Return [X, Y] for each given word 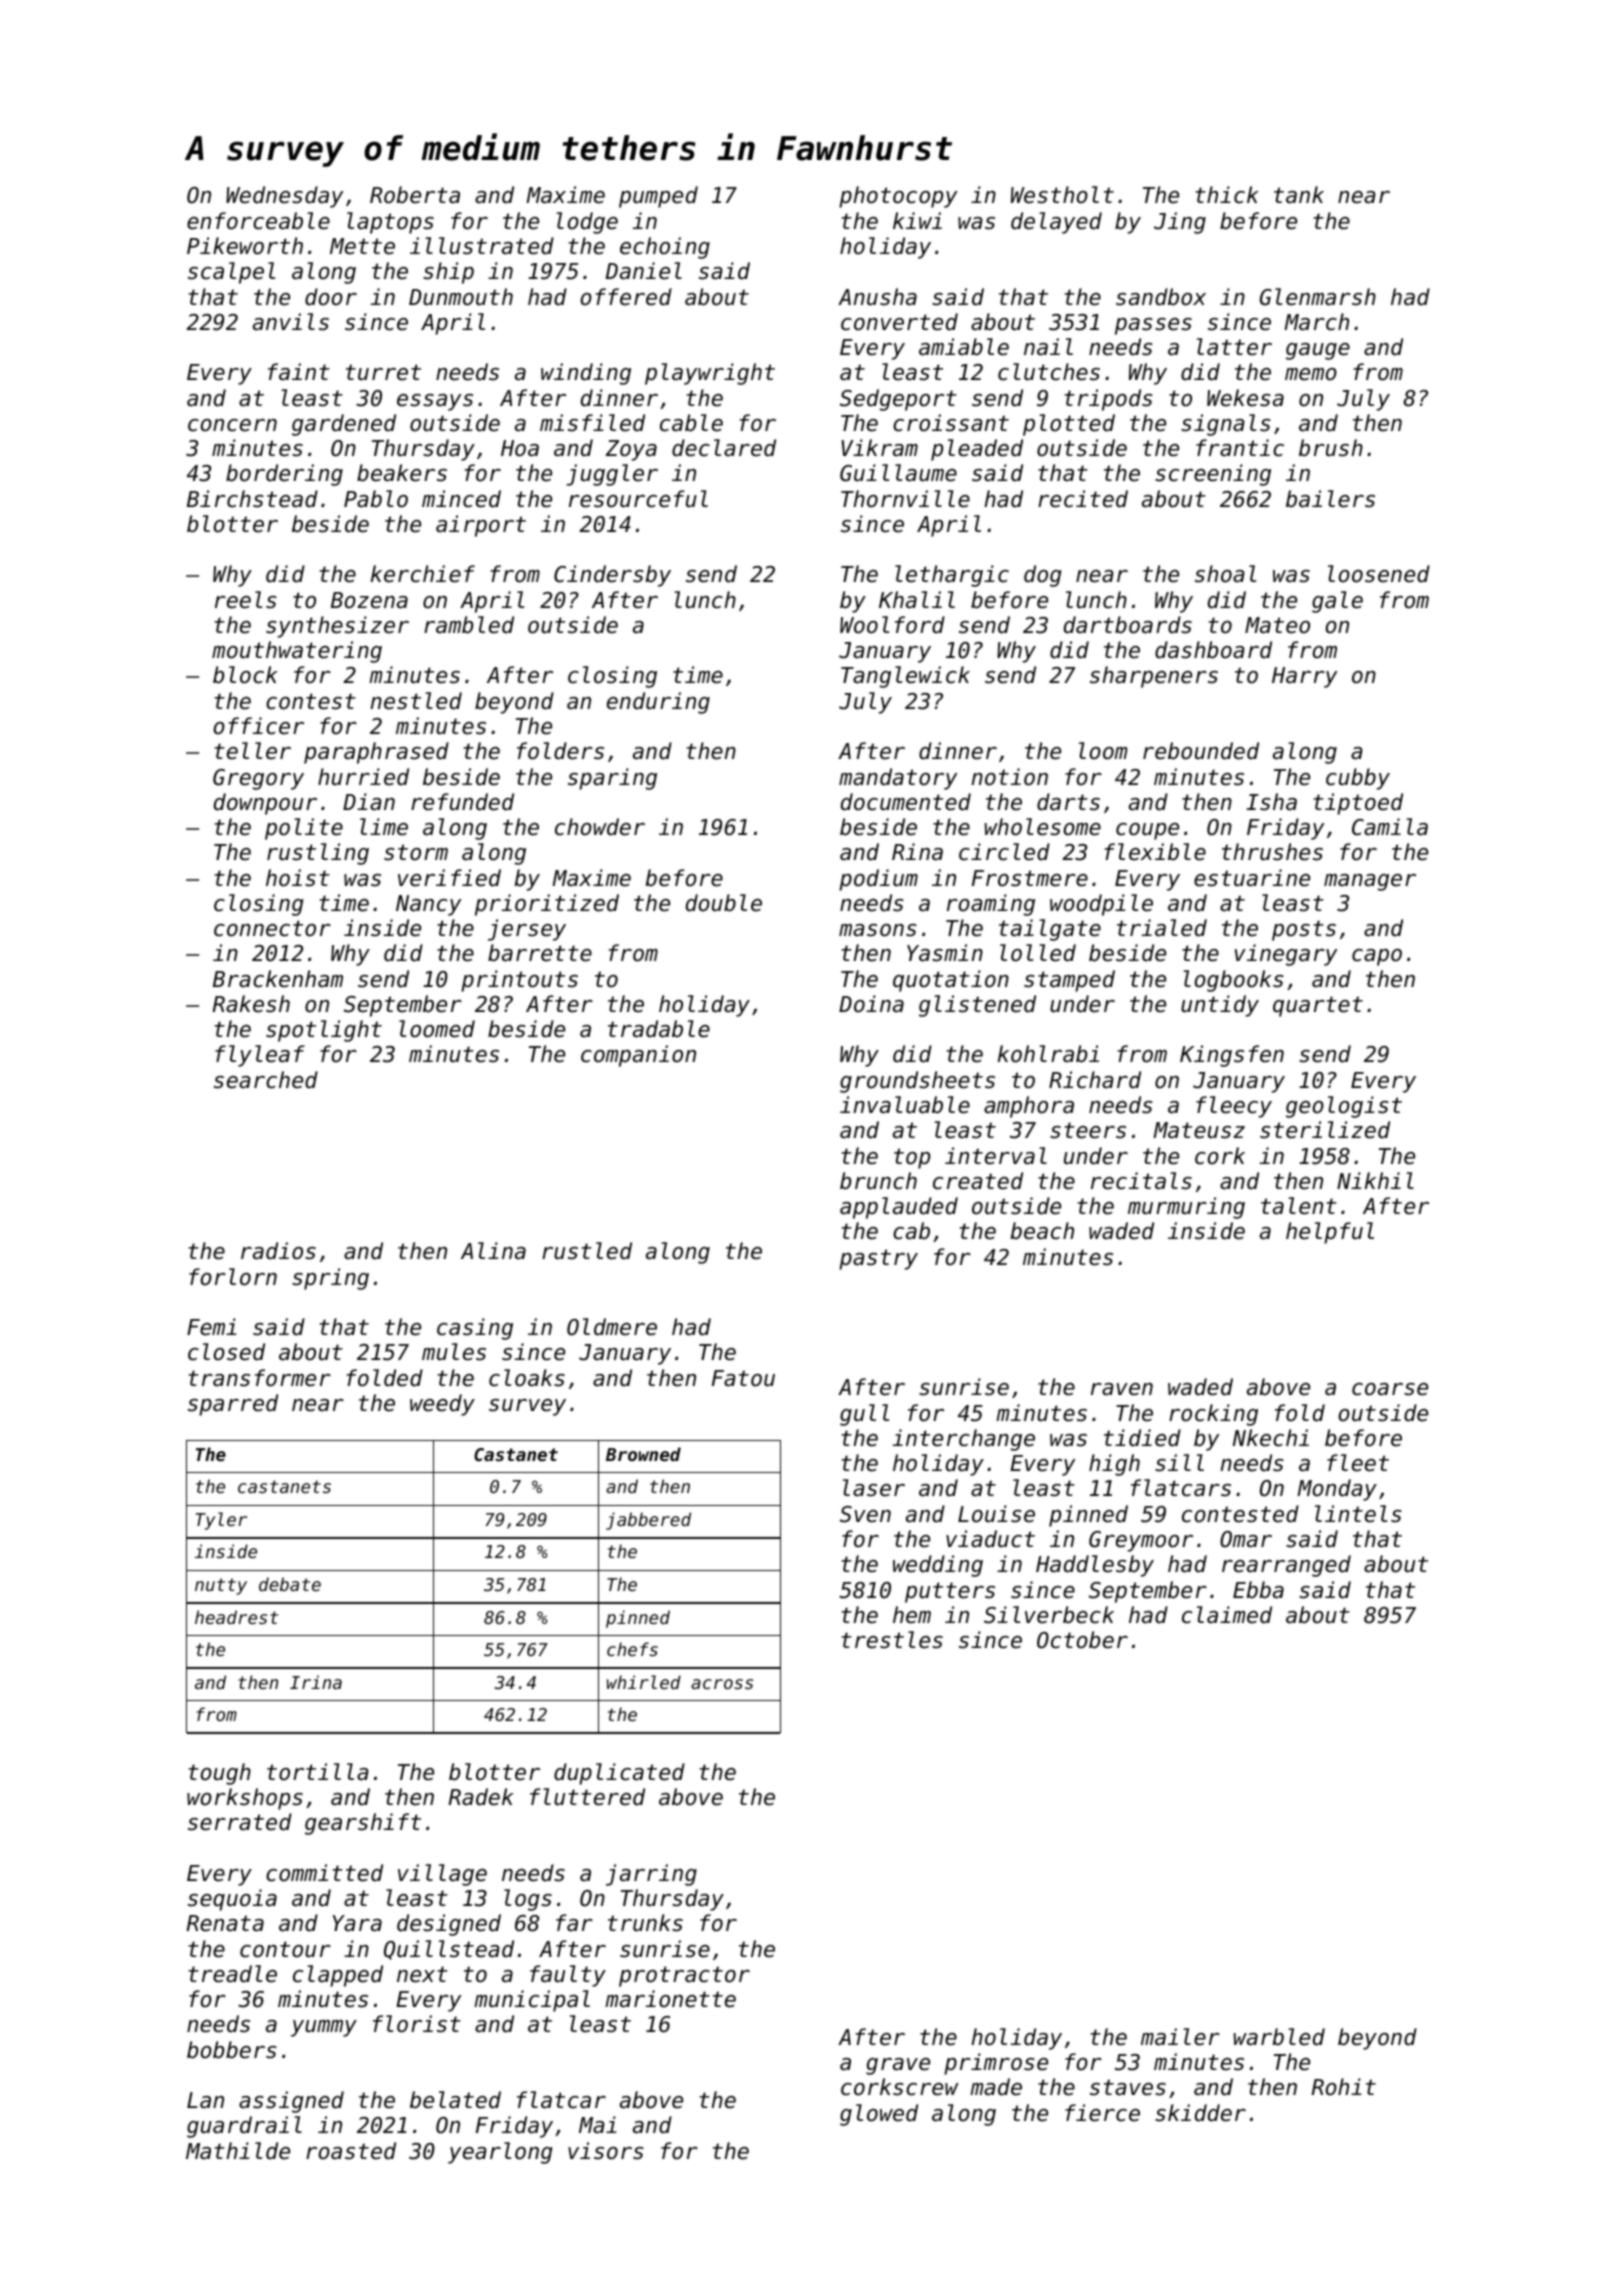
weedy [442, 1405]
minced [461, 499]
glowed [879, 2115]
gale [1337, 602]
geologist [1344, 1107]
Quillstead [449, 1950]
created [978, 1181]
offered [626, 297]
